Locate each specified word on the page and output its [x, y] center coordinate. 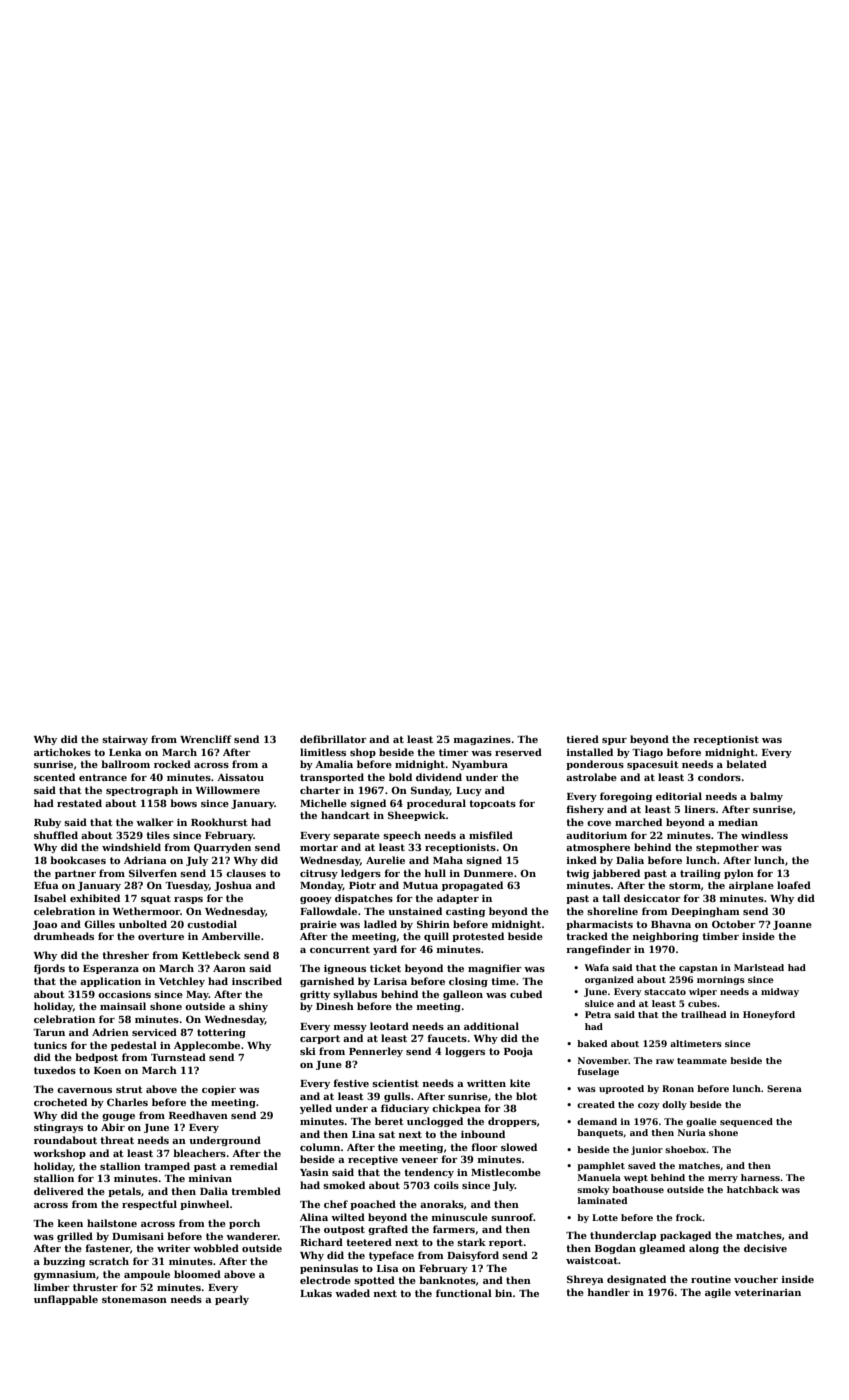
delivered [59, 1191]
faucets [447, 1038]
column [320, 1147]
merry [723, 1179]
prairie [318, 925]
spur [614, 741]
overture [161, 936]
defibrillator [333, 739]
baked [592, 1043]
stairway [125, 740]
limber [52, 1287]
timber [720, 936]
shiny [253, 1007]
